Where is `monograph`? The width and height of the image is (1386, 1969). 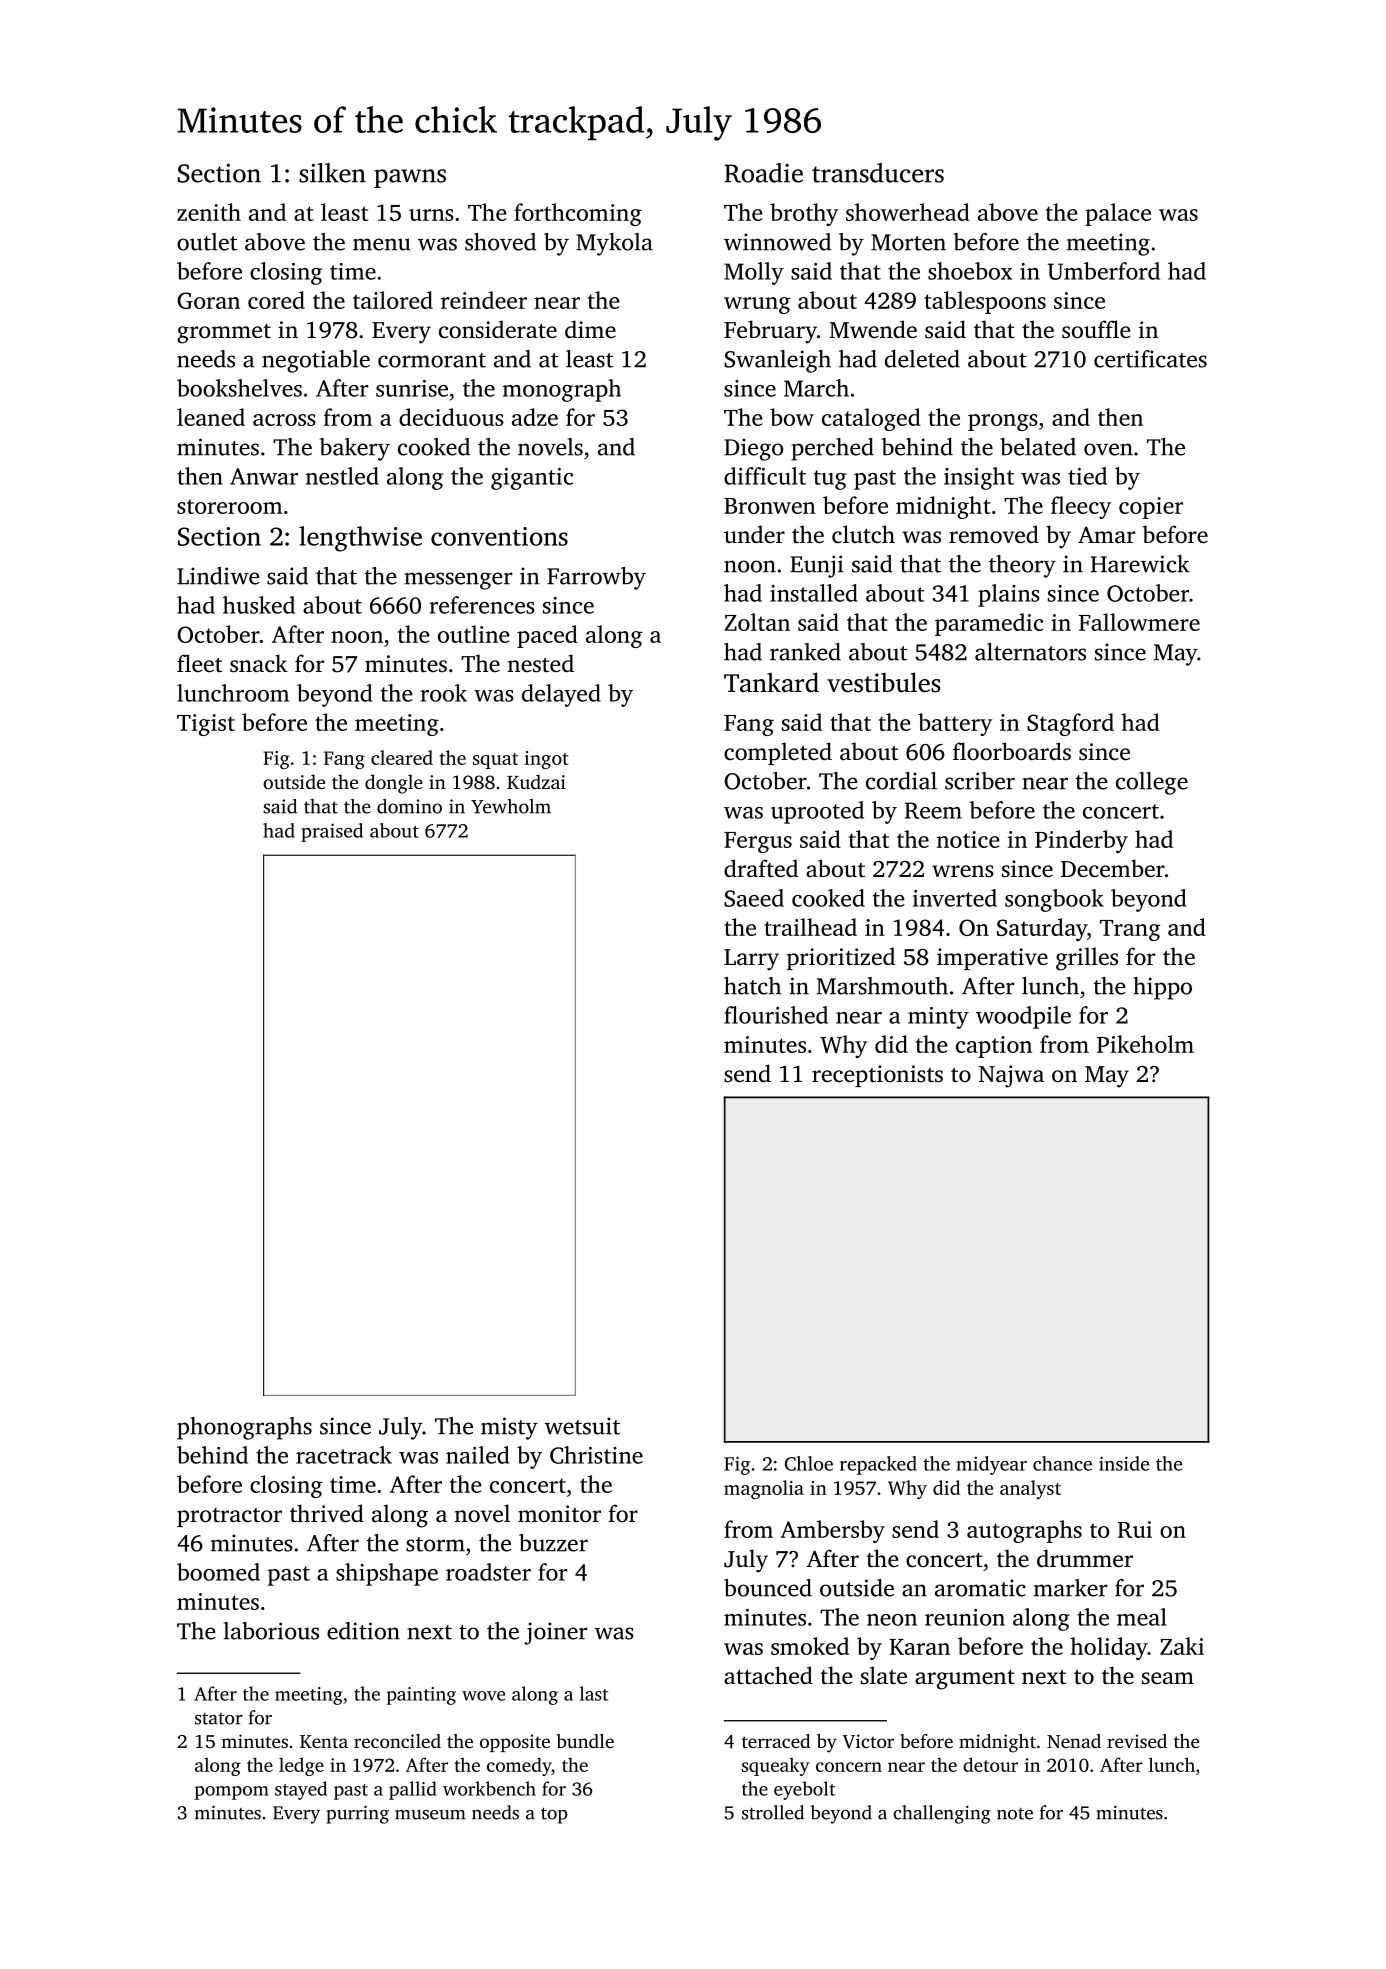
monograph is located at coordinates (562, 390).
